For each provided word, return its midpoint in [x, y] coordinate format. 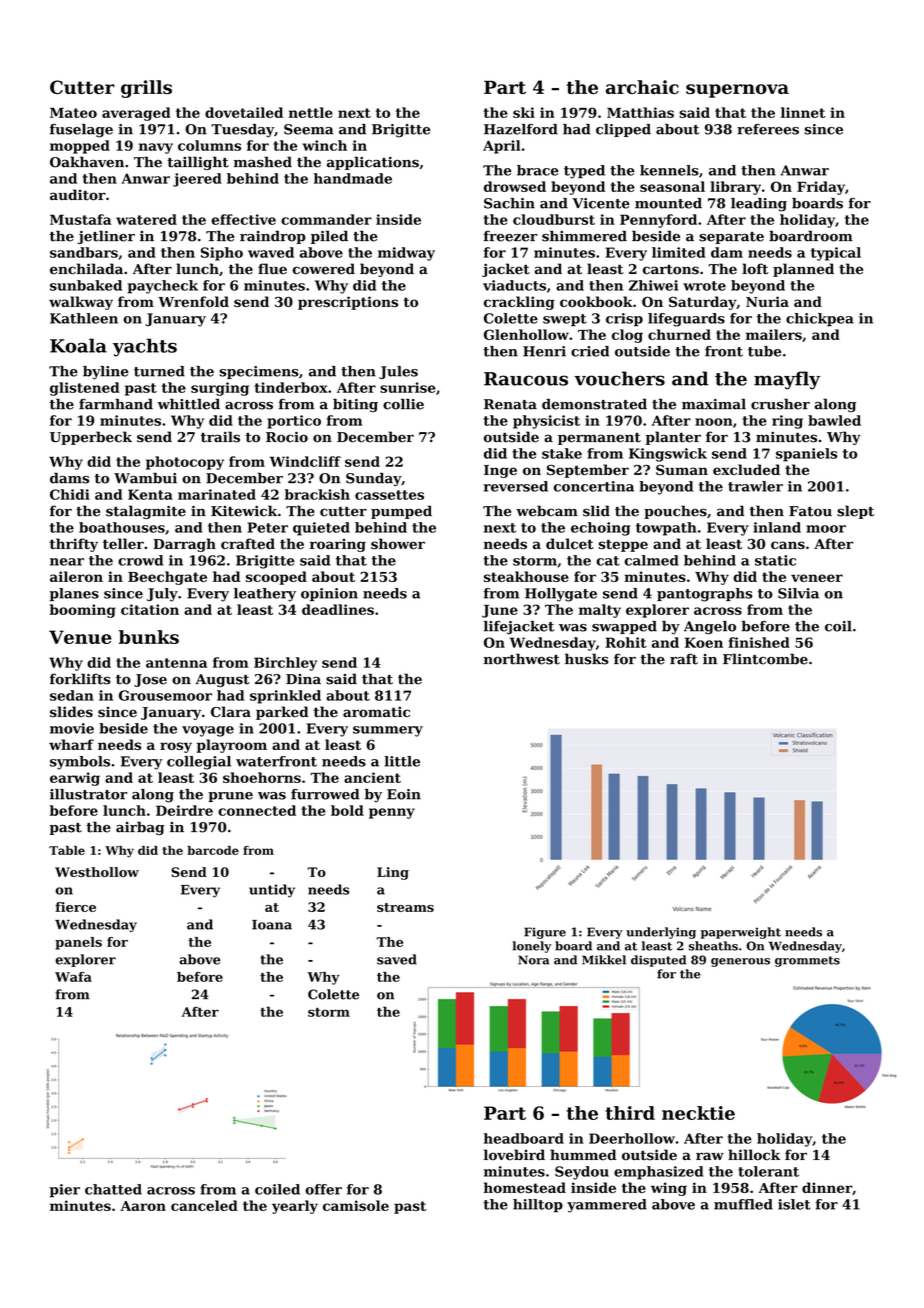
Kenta [150, 494]
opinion [329, 594]
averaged [136, 114]
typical [836, 254]
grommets [807, 961]
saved [397, 959]
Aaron [143, 1206]
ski [524, 112]
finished [759, 642]
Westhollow [97, 872]
